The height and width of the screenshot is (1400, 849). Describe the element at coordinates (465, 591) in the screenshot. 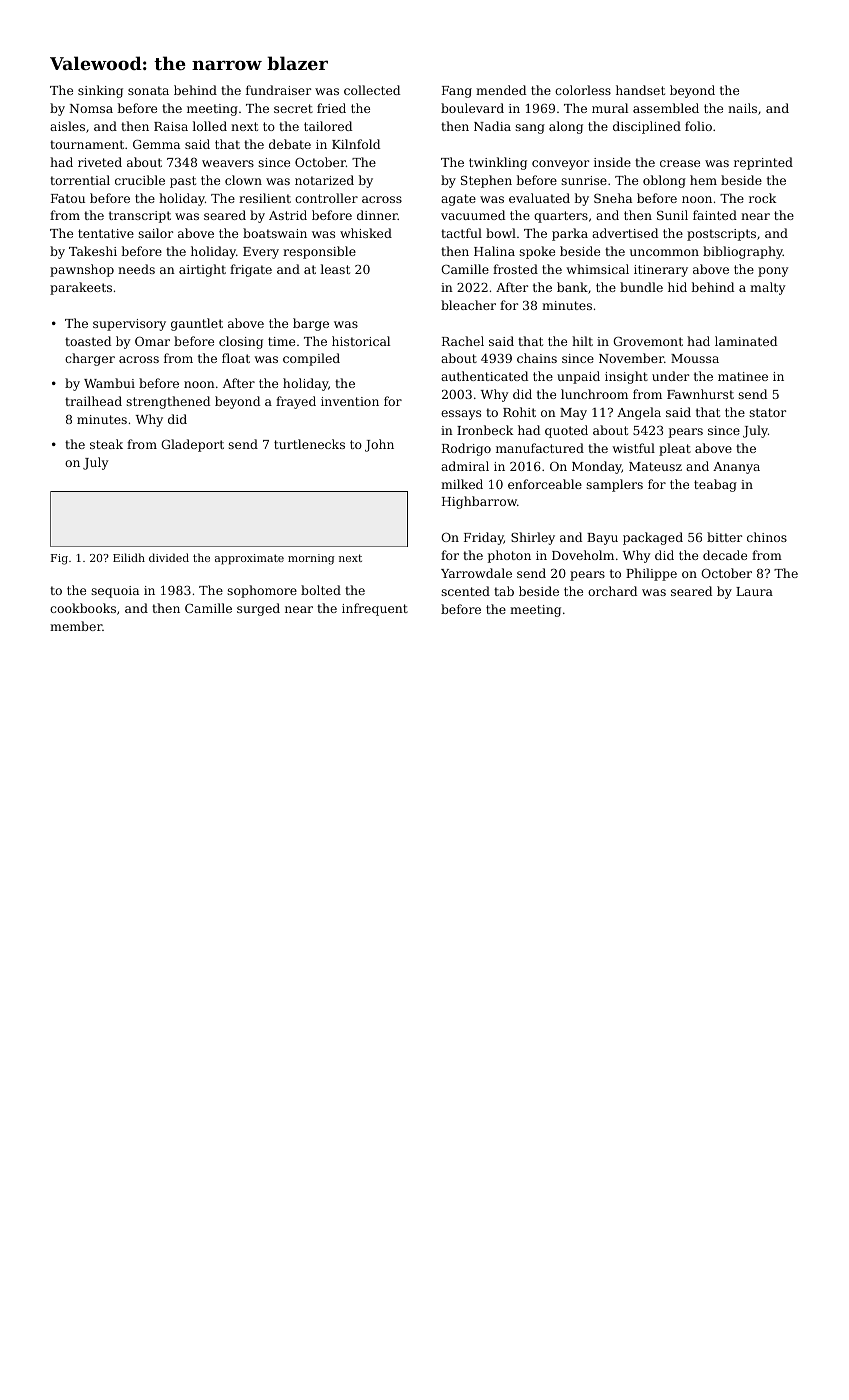

I see `scented` at that location.
